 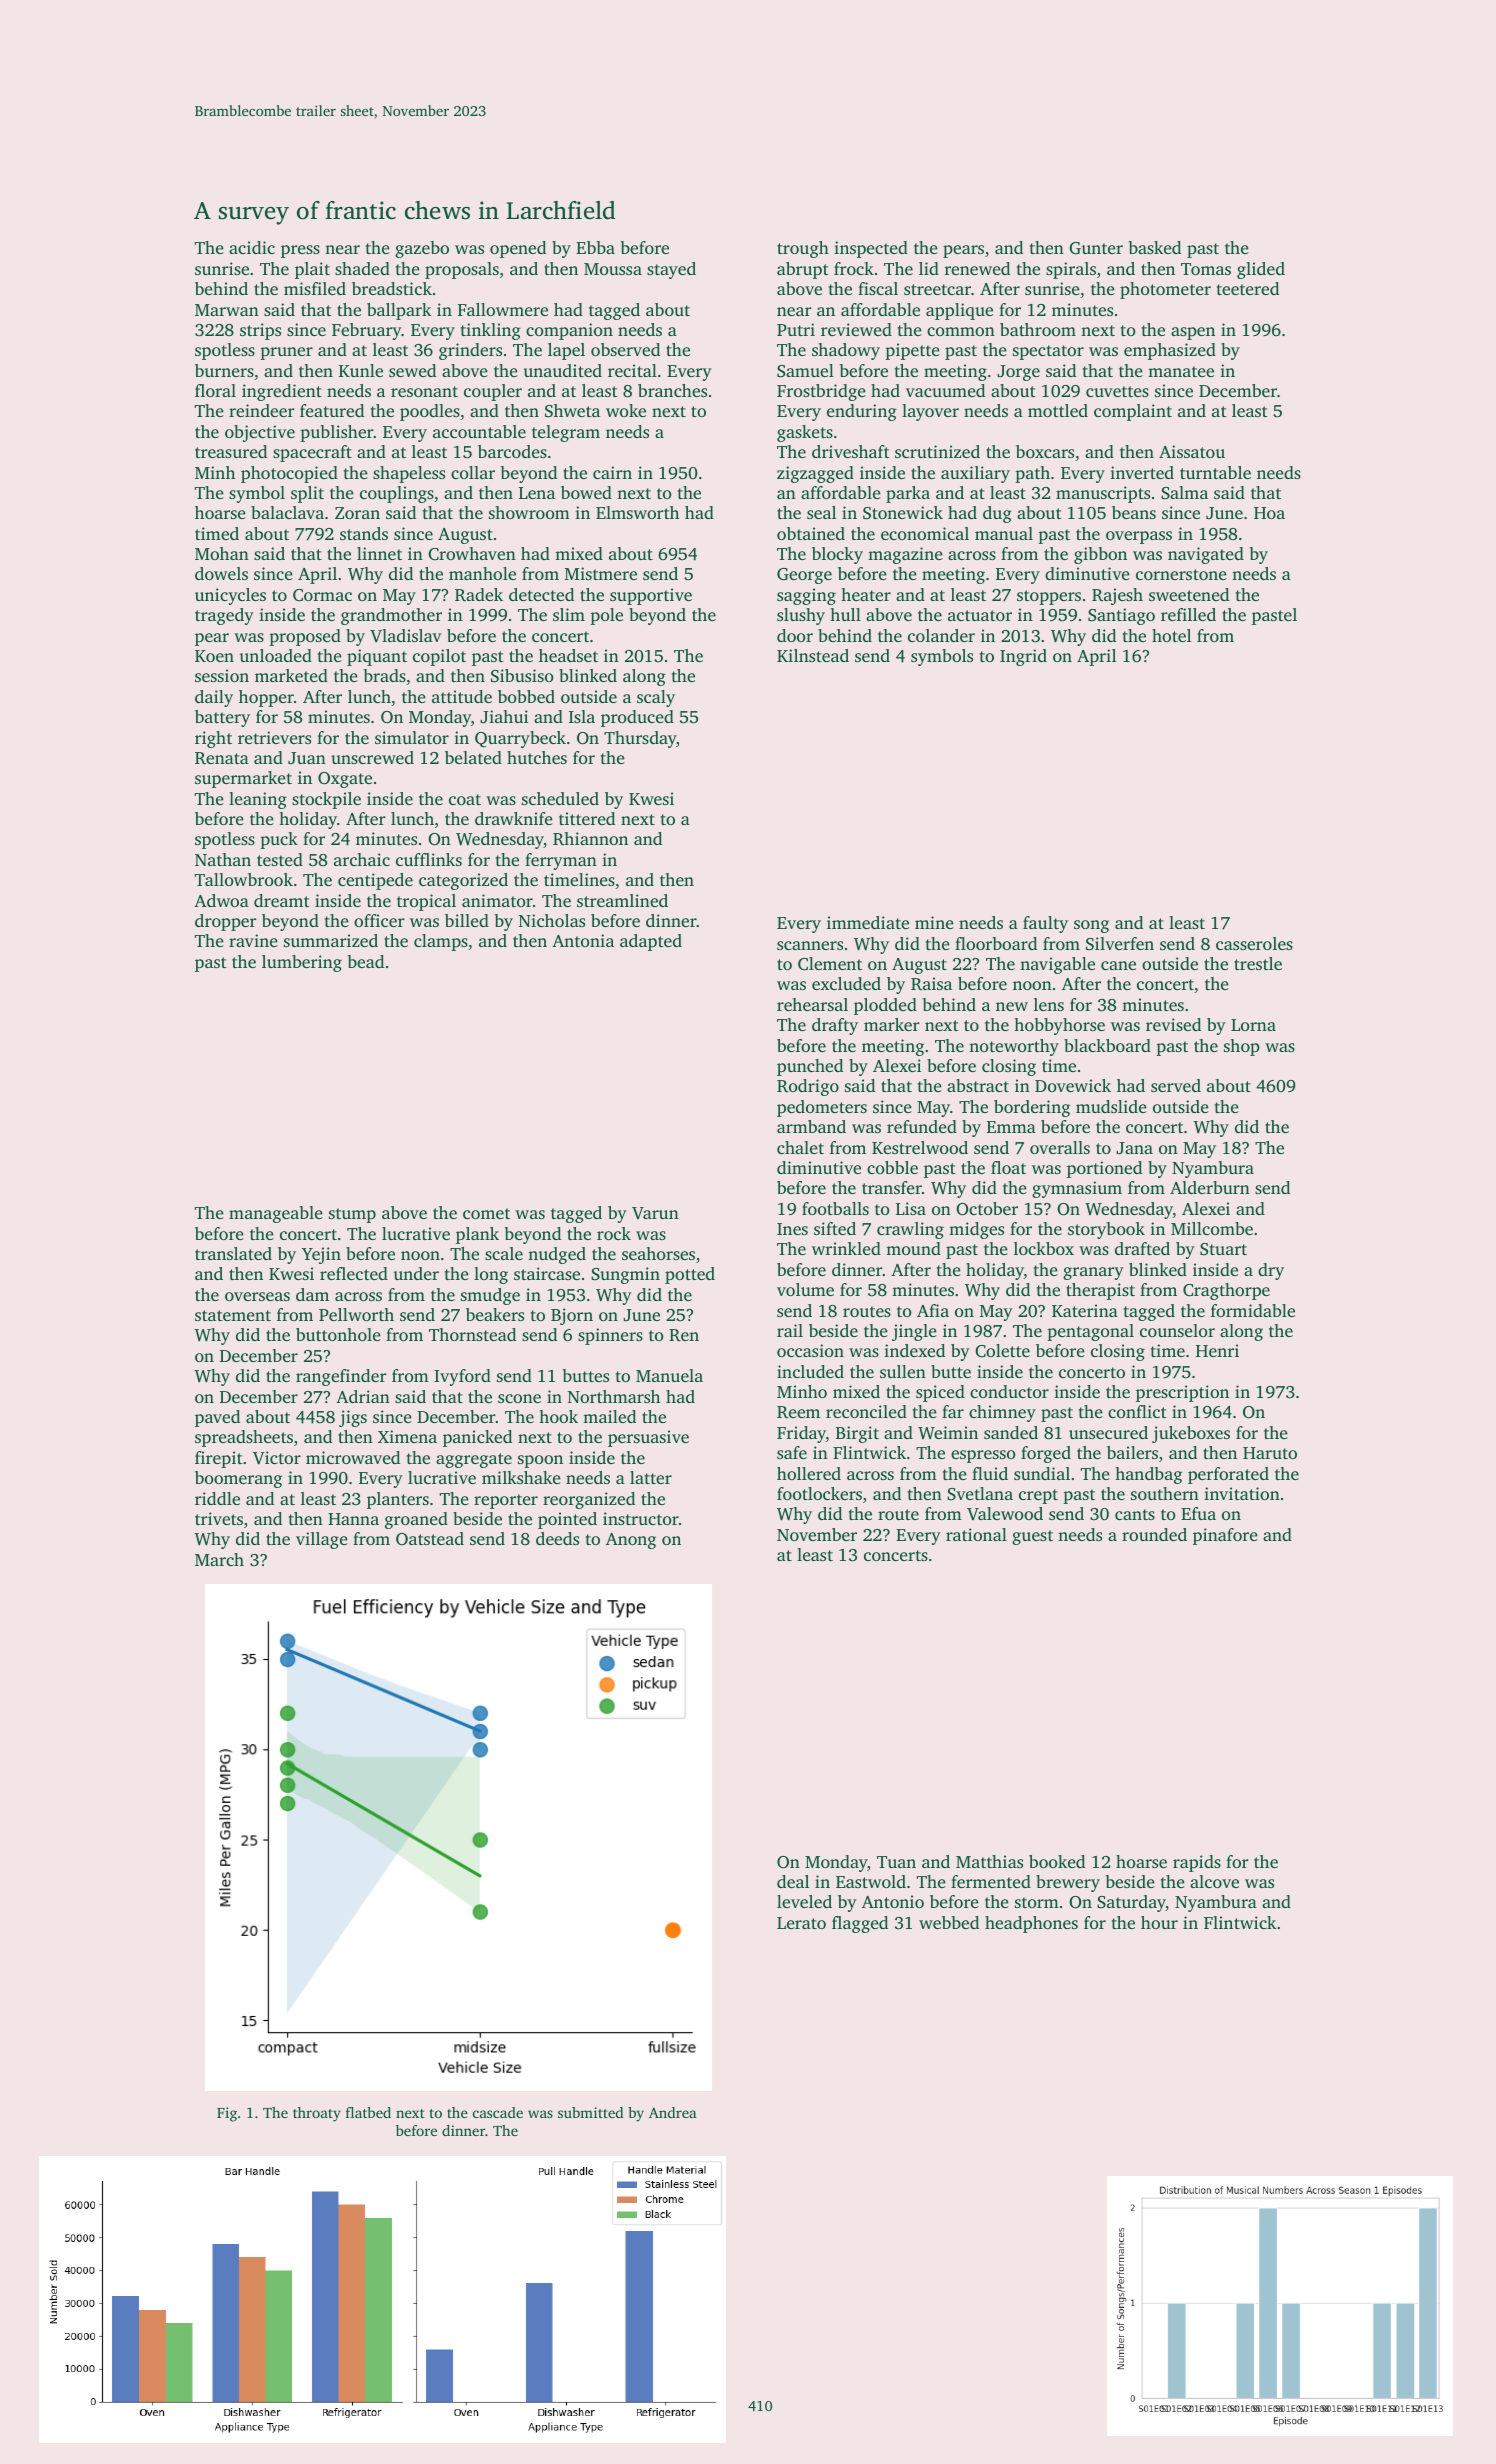 What do you see at coordinates (375, 881) in the screenshot?
I see `centipede` at bounding box center [375, 881].
